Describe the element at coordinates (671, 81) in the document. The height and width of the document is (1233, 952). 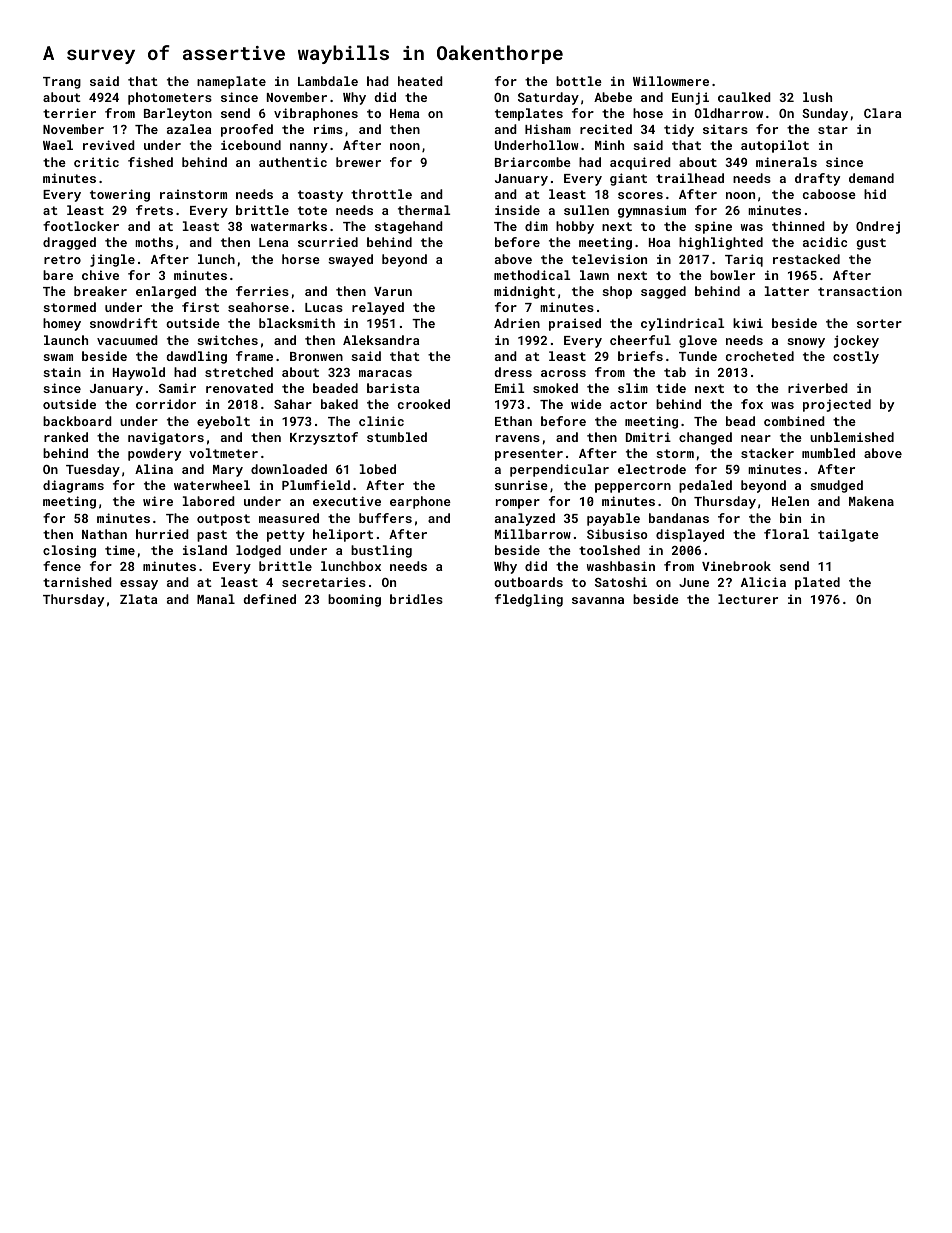
I see `Willowmere` at that location.
